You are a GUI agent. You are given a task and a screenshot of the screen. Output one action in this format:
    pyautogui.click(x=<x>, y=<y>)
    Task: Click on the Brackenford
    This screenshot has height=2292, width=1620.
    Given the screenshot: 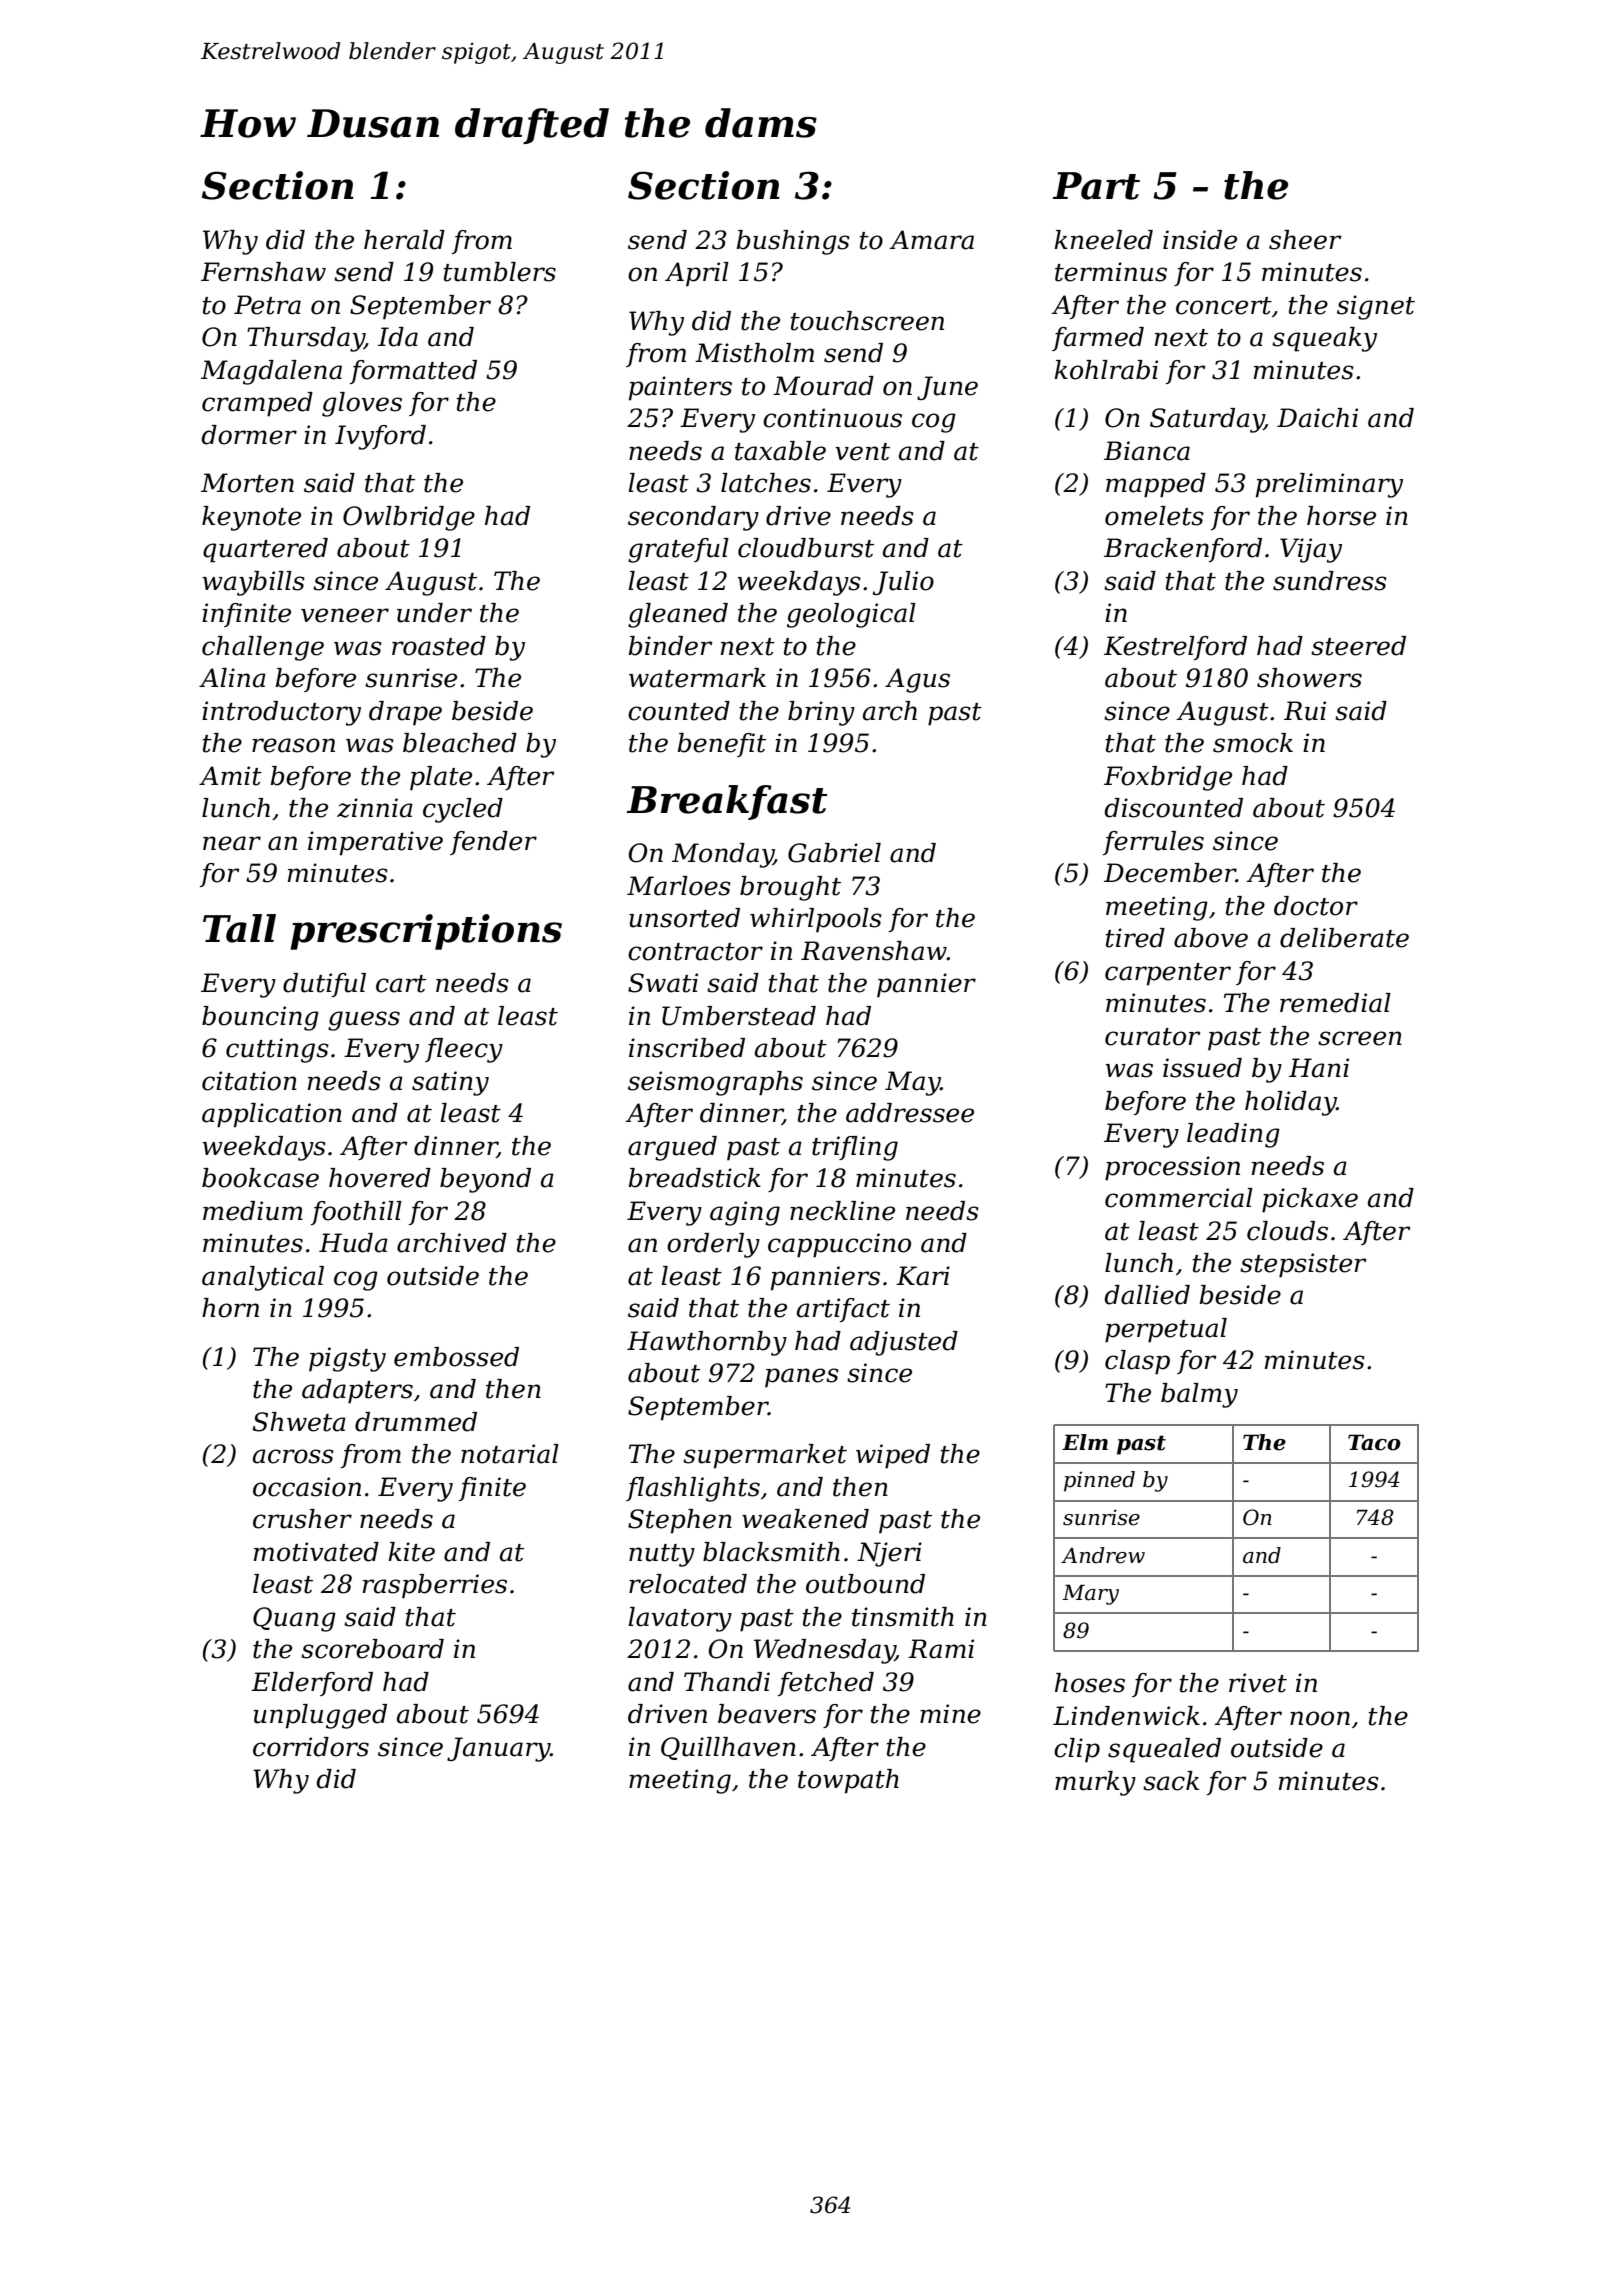 What is the action you would take?
    pyautogui.click(x=1183, y=550)
